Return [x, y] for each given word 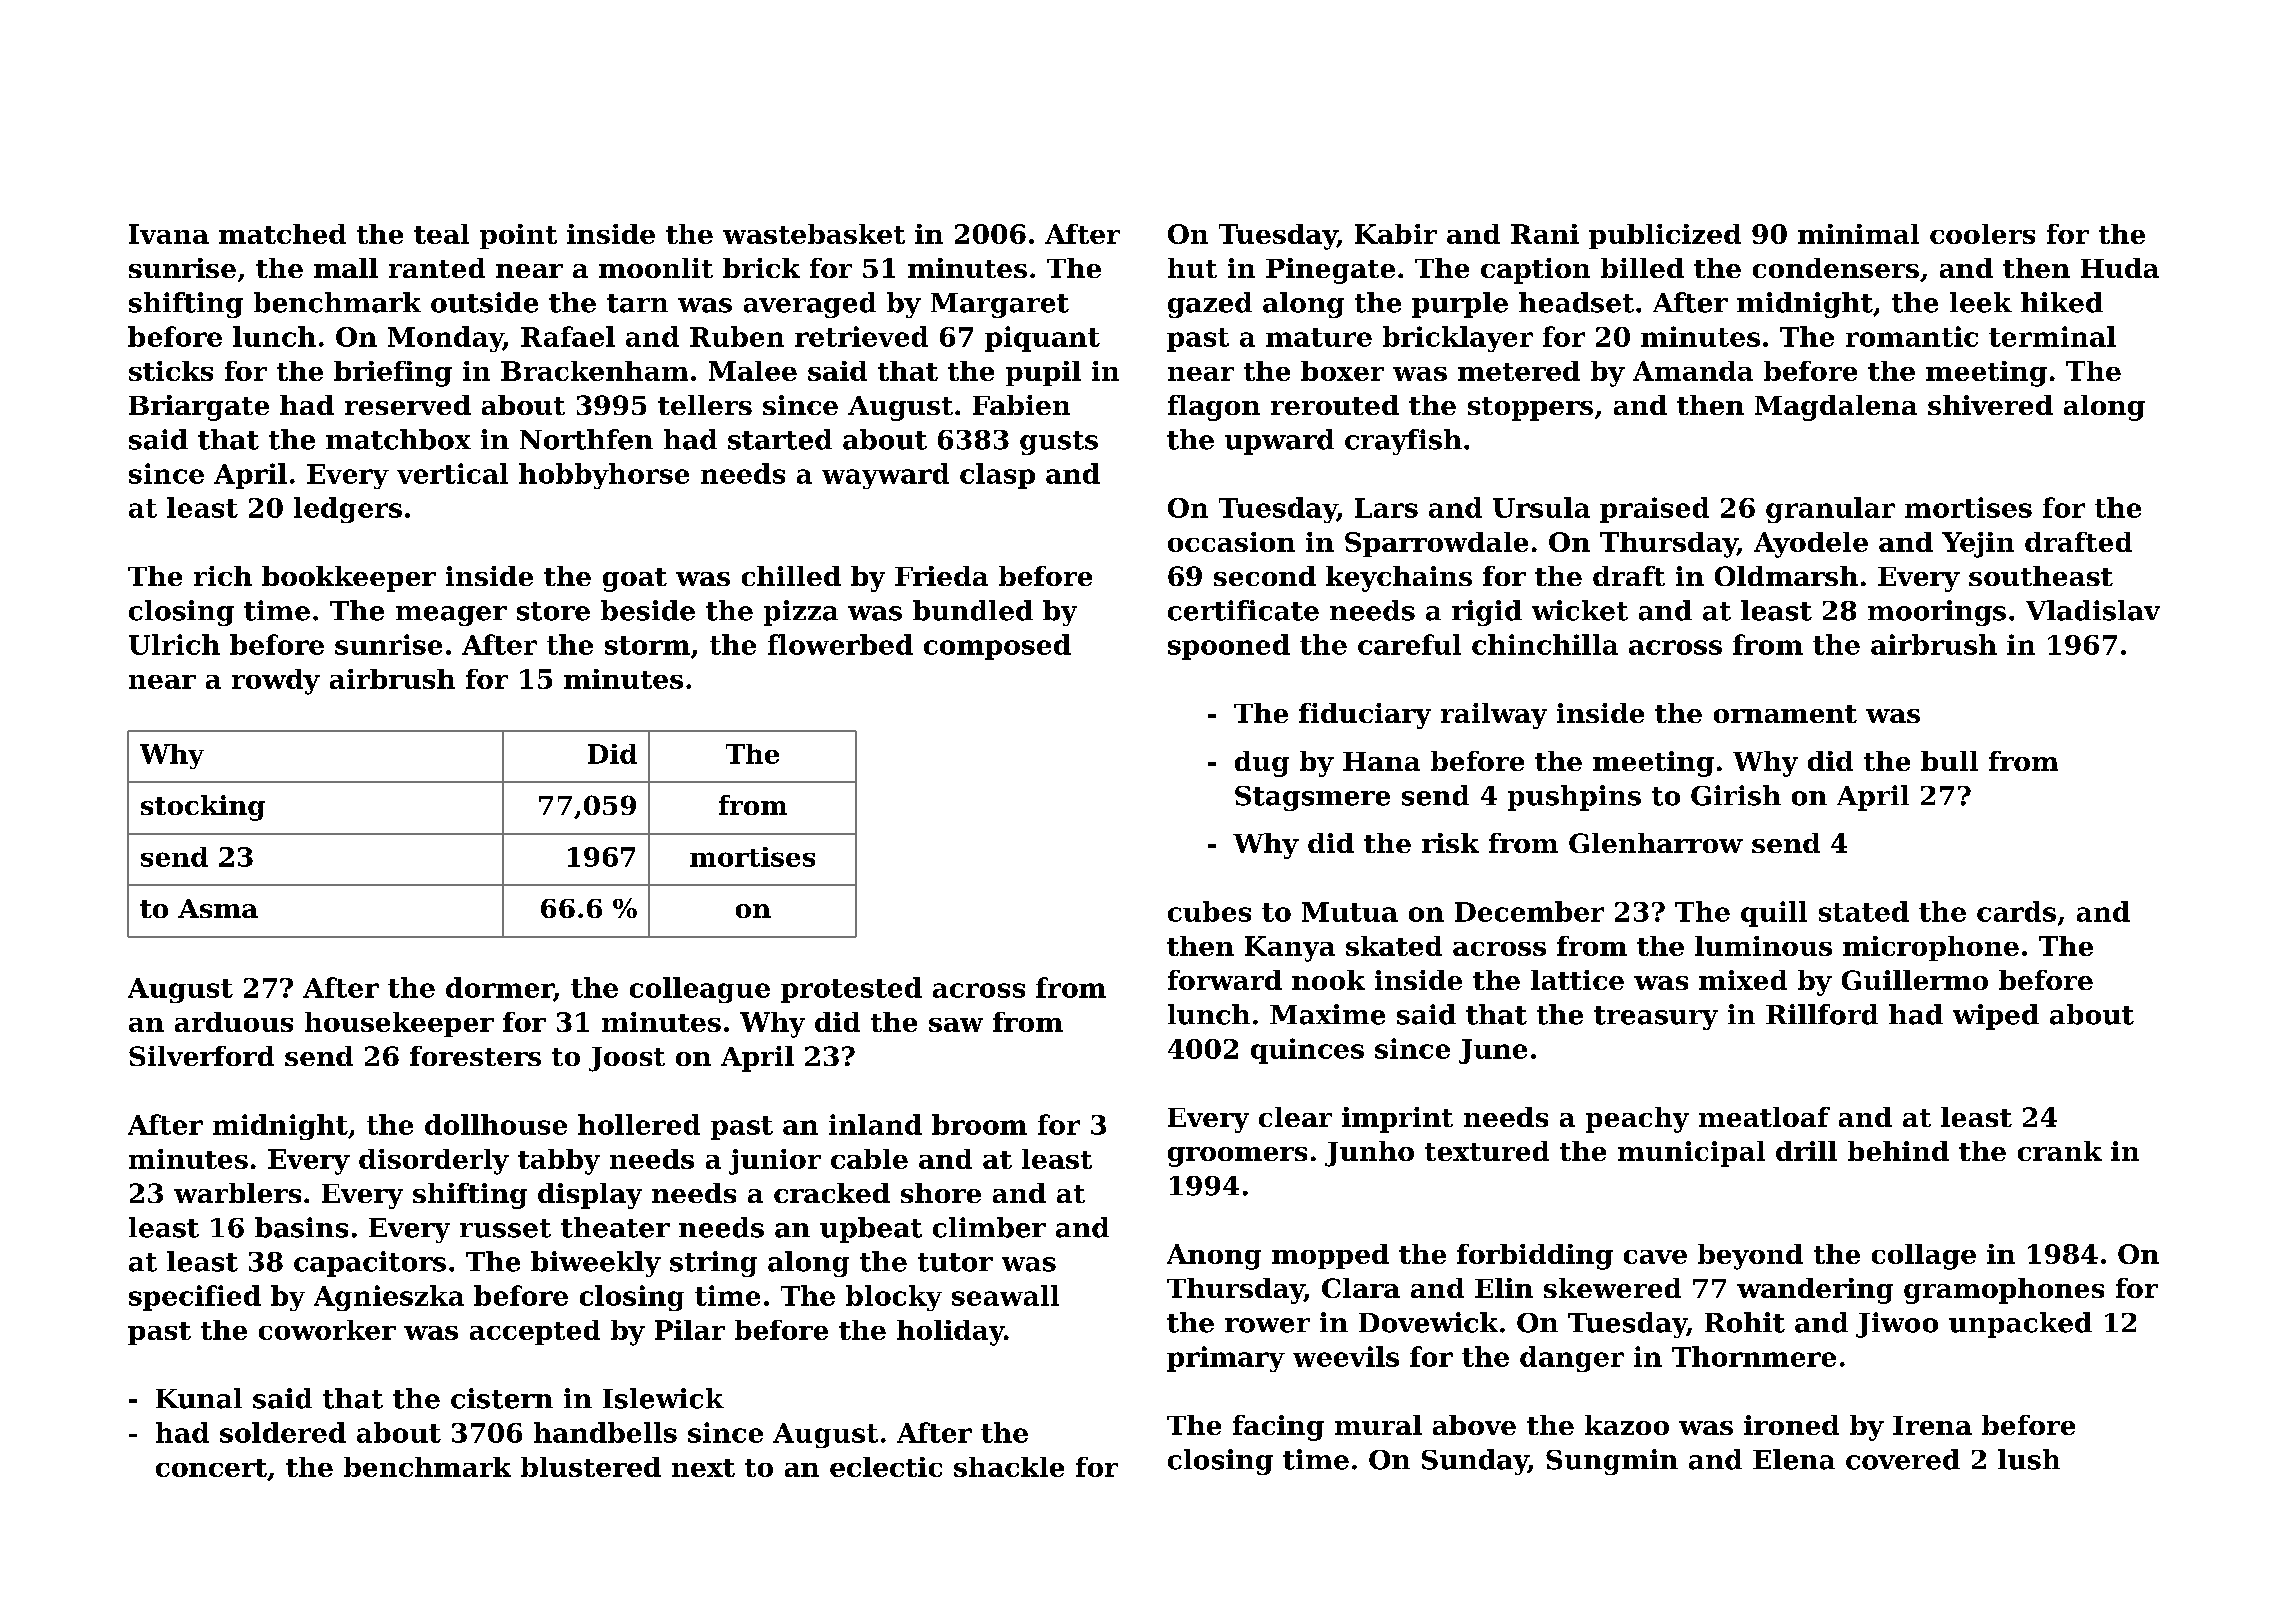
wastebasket [814, 234]
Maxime [1327, 1014]
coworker [327, 1330]
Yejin [1978, 545]
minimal [1858, 234]
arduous [234, 1022]
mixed [1743, 980]
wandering [1815, 1291]
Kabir [1396, 234]
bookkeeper [349, 579]
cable [869, 1159]
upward [1279, 442]
